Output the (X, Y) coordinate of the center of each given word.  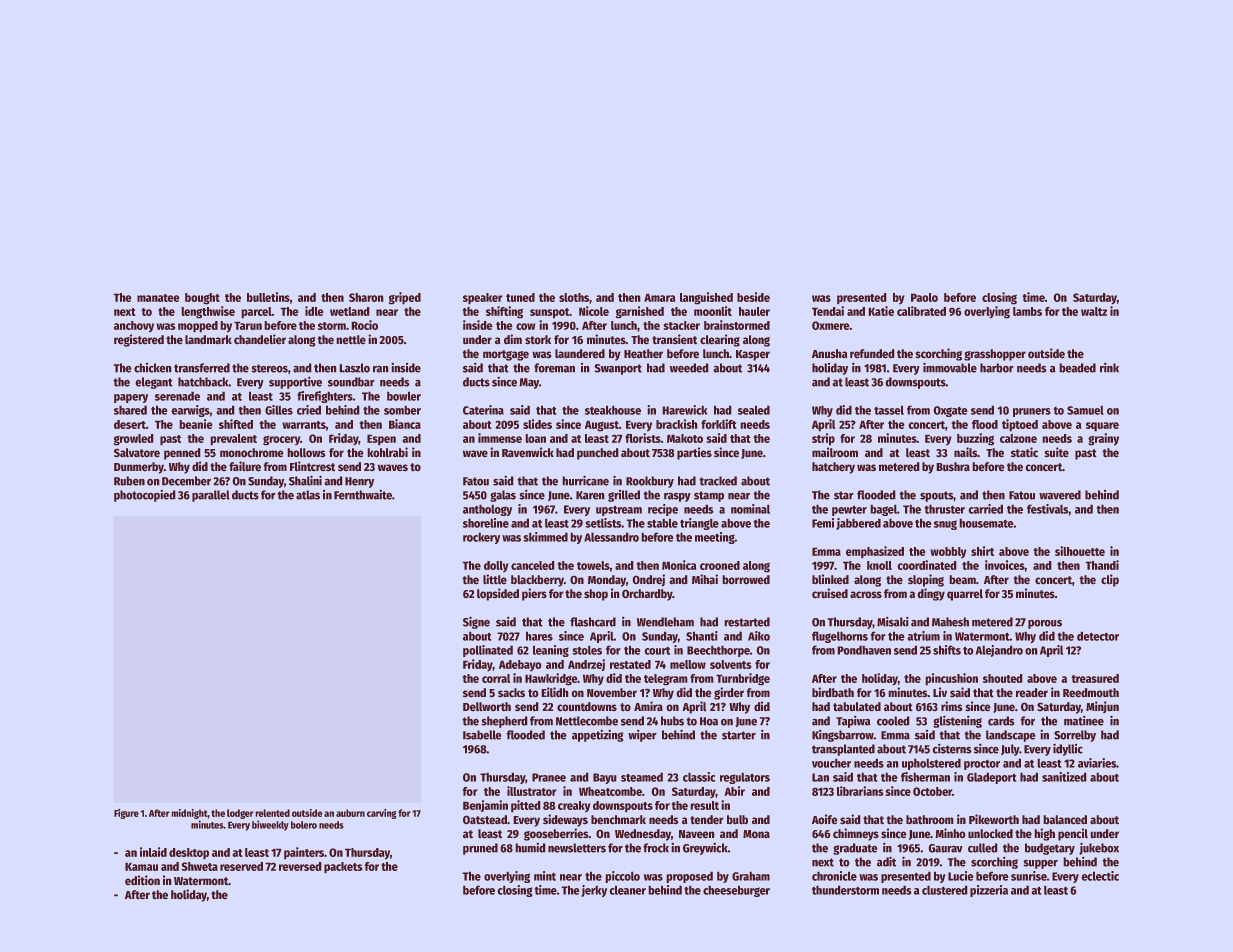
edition (142, 880)
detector (1098, 636)
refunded (872, 354)
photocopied (145, 496)
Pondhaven (864, 650)
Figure (126, 814)
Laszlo (354, 368)
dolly (496, 567)
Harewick (684, 410)
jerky (594, 891)
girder (729, 693)
